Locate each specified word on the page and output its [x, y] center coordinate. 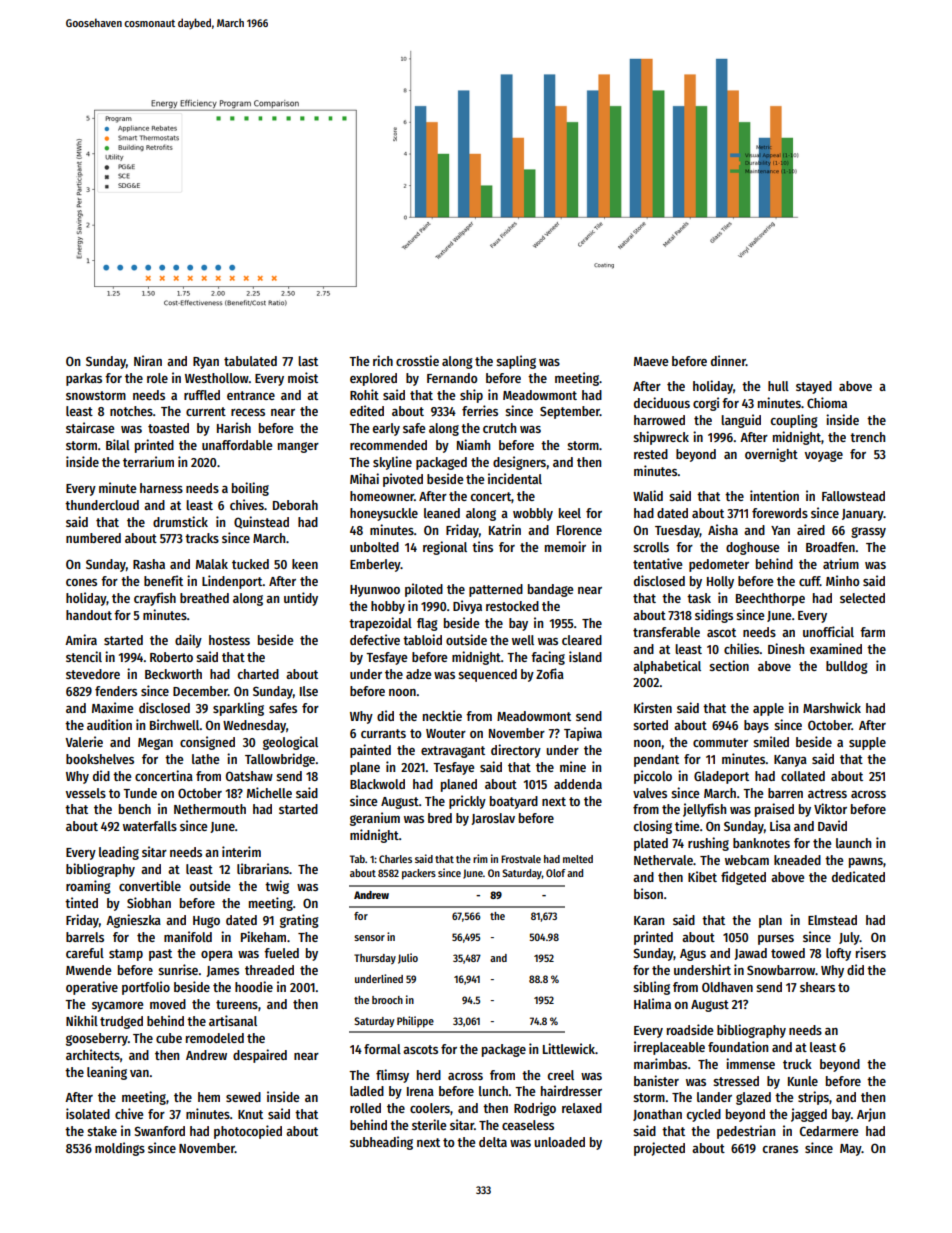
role [157, 378]
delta [493, 1142]
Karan [649, 920]
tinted [81, 902]
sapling [516, 362]
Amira [81, 639]
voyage [824, 456]
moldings [120, 1149]
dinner [728, 360]
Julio [408, 958]
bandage [550, 590]
